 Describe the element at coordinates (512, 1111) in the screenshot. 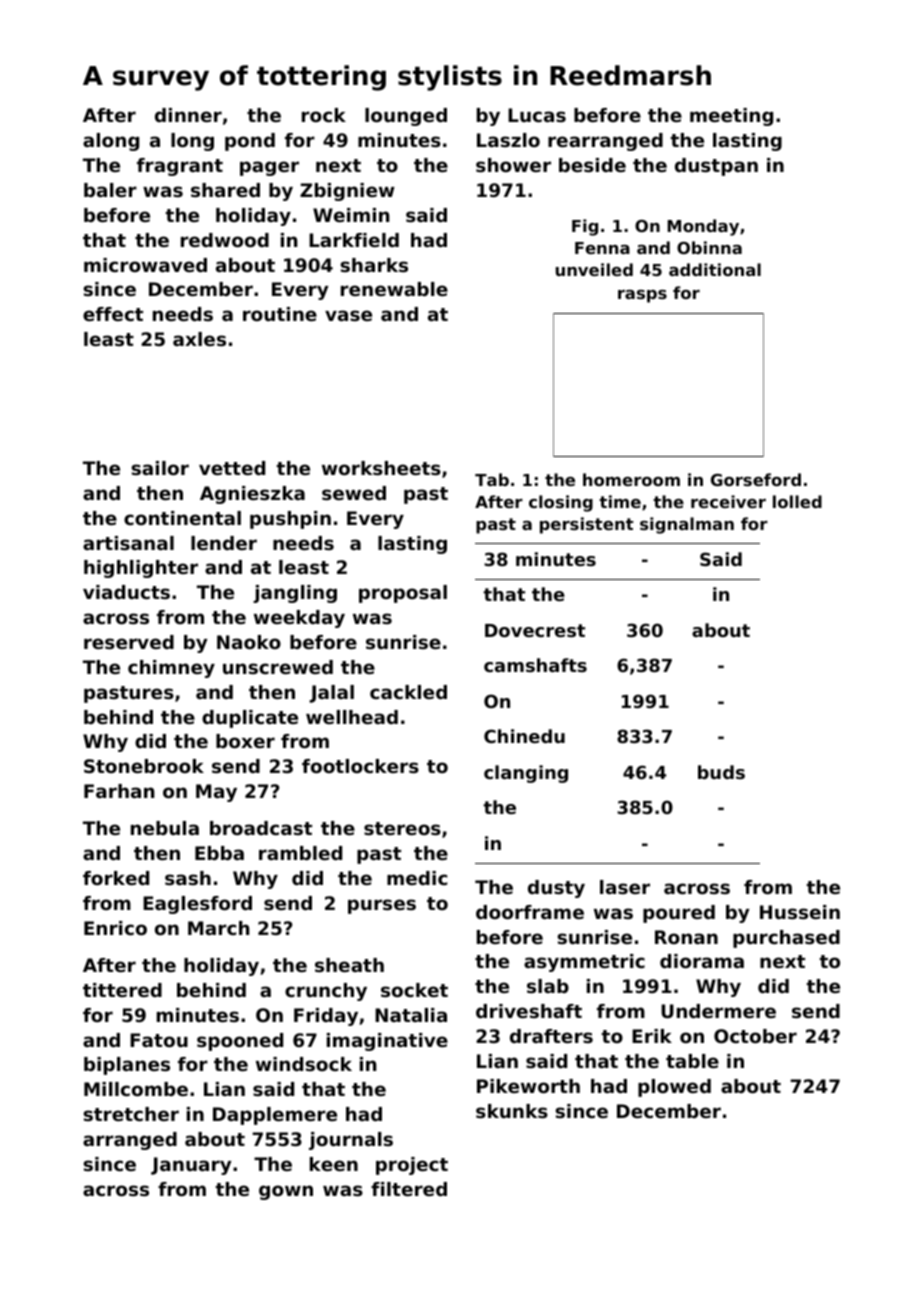

I see `skunks` at that location.
